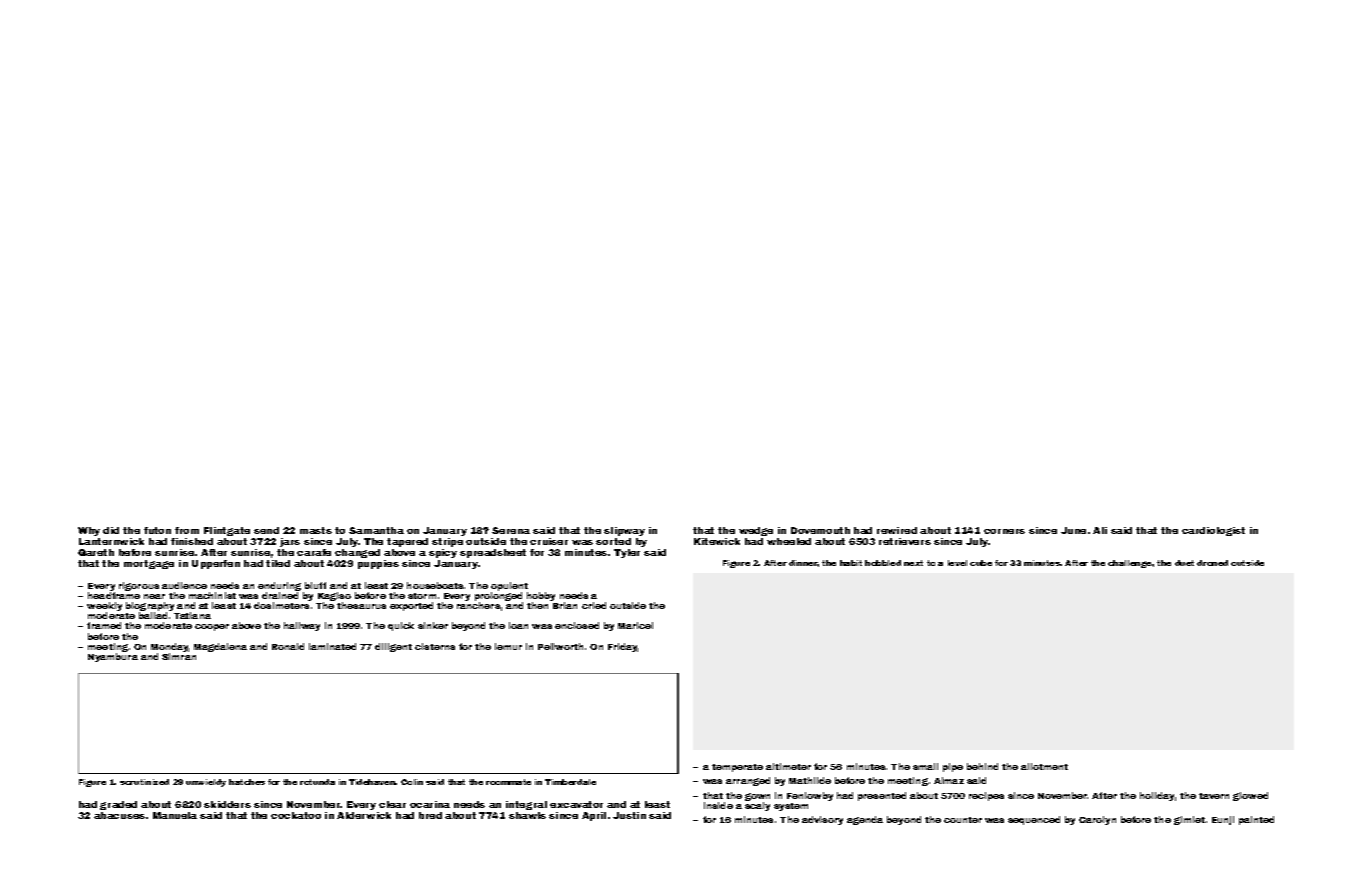 The height and width of the document is (887, 1372). I want to click on Maricel, so click(635, 625).
